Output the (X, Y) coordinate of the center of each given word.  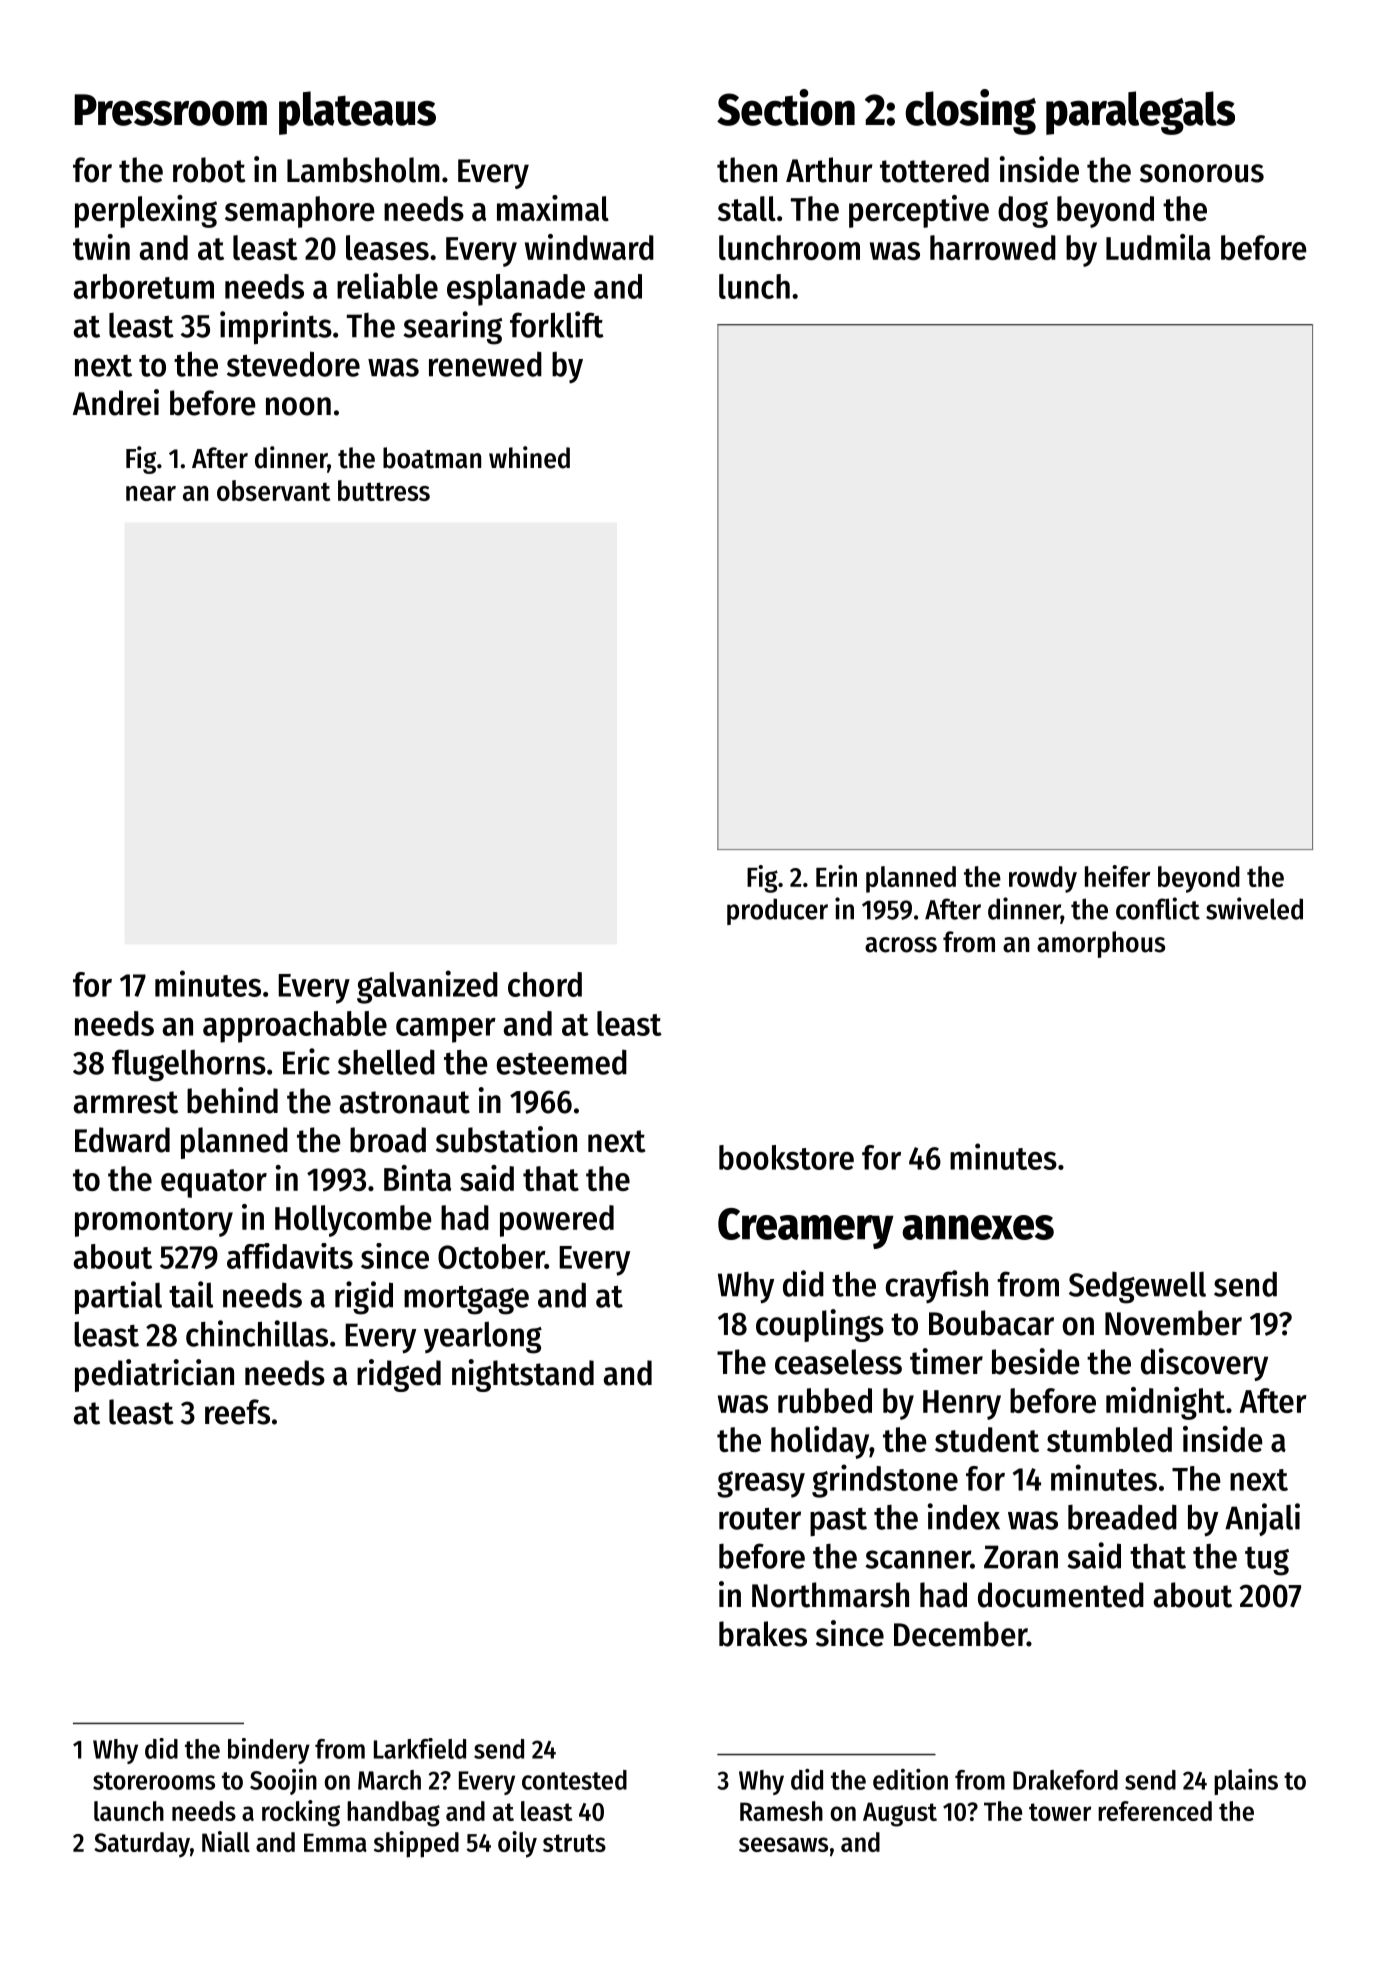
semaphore (300, 212)
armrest (126, 1102)
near (151, 493)
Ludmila (1158, 247)
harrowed (993, 247)
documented (1061, 1595)
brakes (763, 1634)
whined (529, 457)
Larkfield (420, 1748)
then (747, 170)
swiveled (1254, 908)
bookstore (786, 1157)
